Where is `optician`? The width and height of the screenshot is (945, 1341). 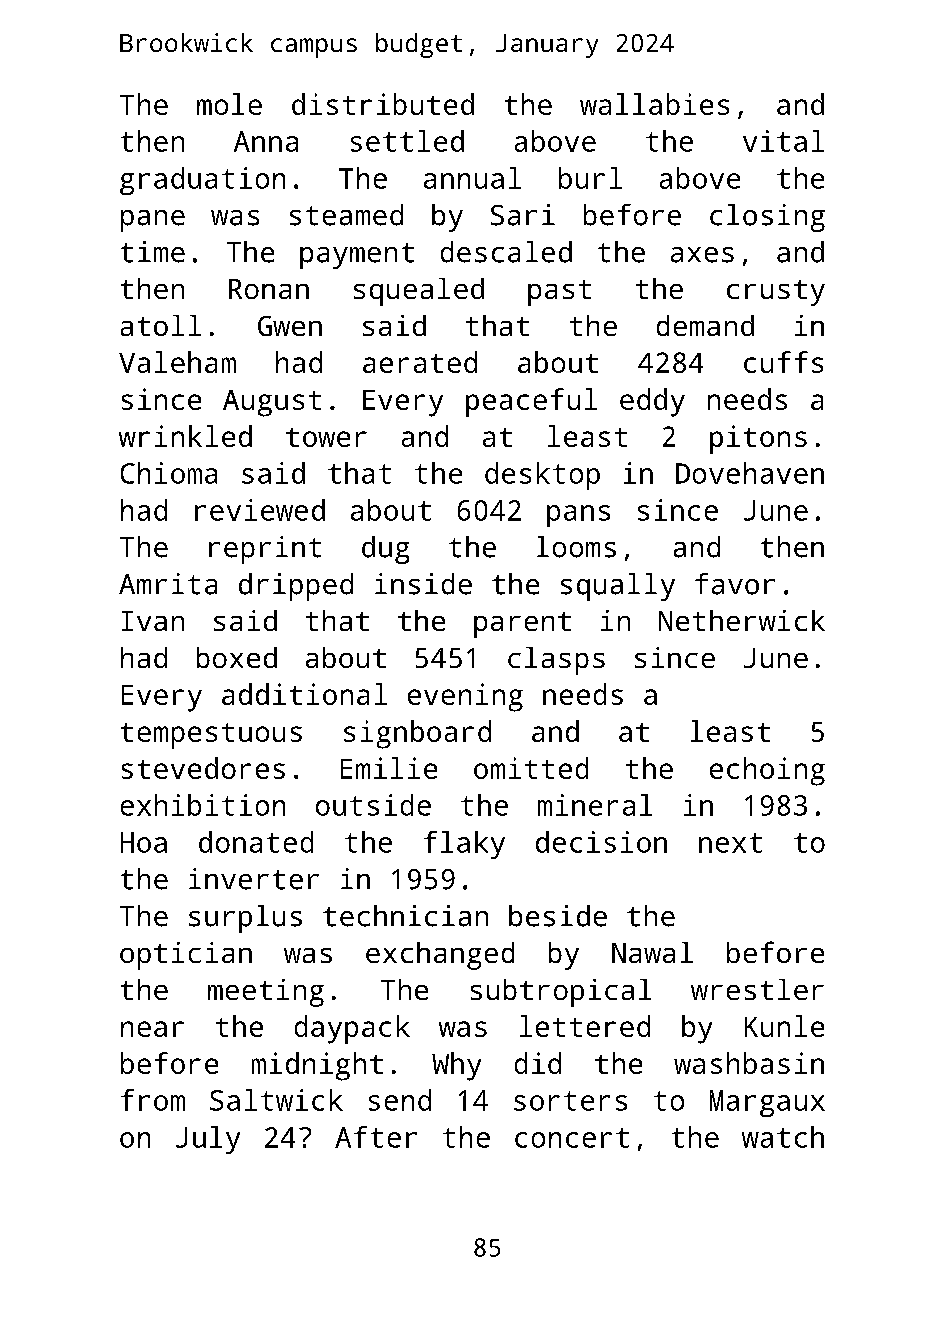 optician is located at coordinates (186, 956).
